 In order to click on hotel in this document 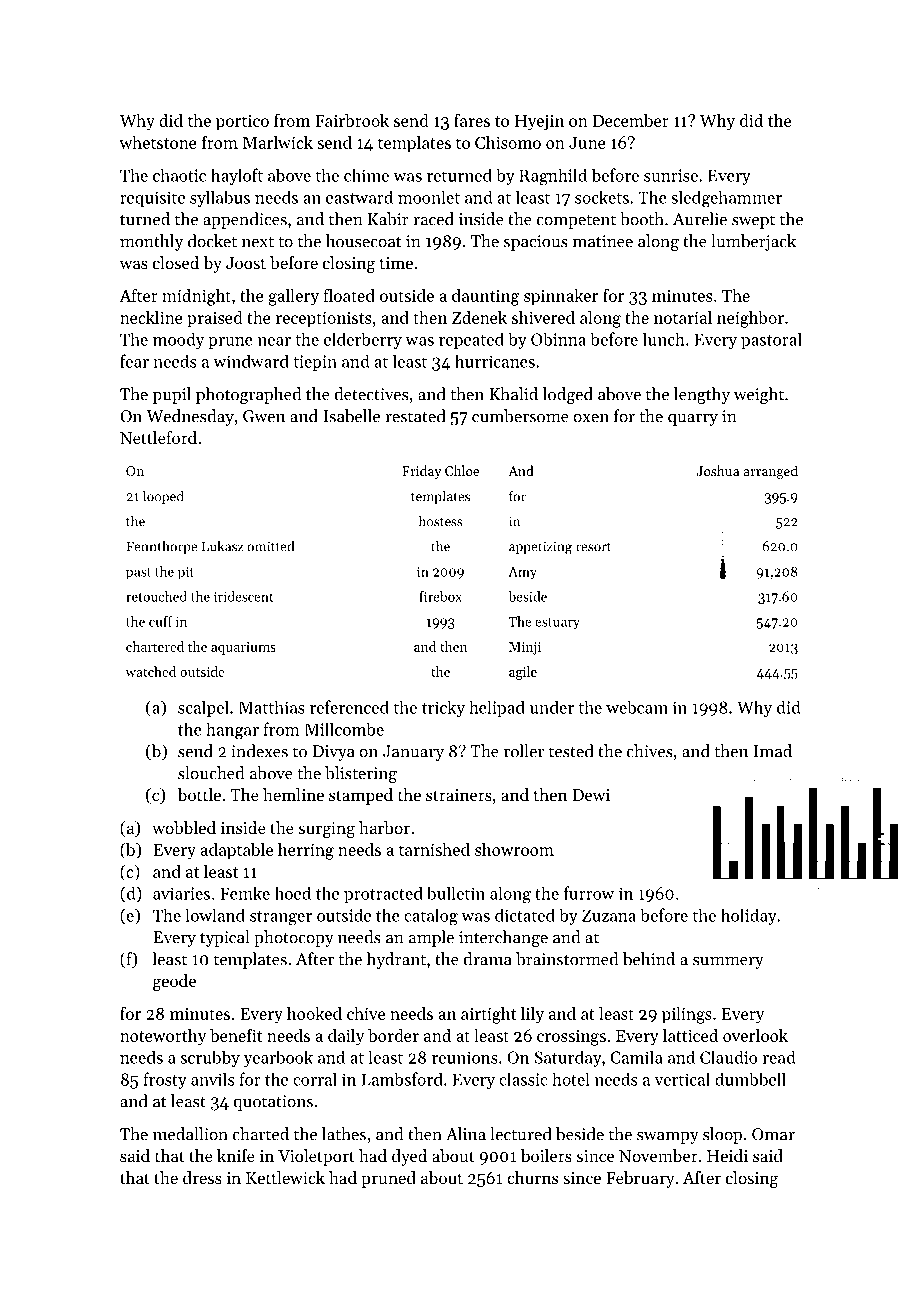, I will do `click(571, 1079)`.
